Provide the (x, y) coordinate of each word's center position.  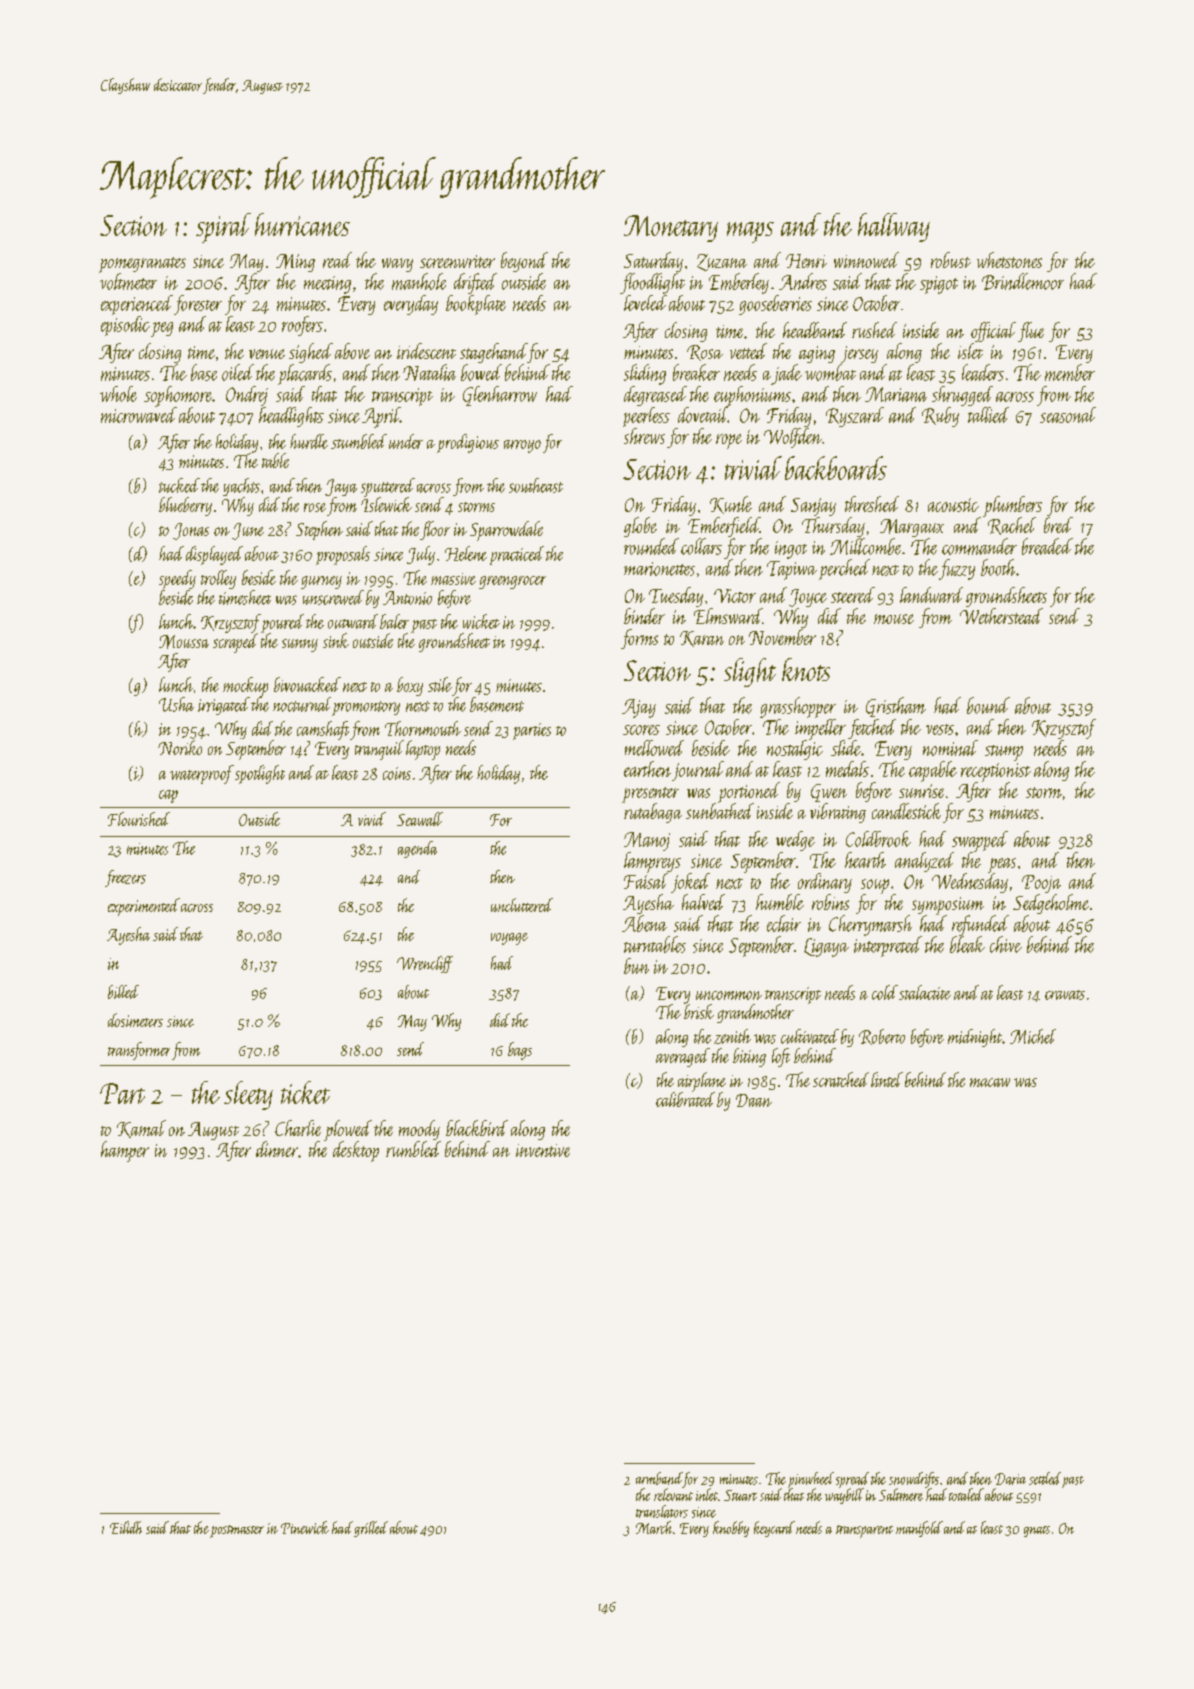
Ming (295, 263)
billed (123, 992)
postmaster (237, 1531)
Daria (1010, 1479)
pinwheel (811, 1480)
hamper (125, 1151)
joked (690, 883)
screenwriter (457, 261)
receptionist (996, 772)
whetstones (1009, 260)
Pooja (1041, 884)
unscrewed (333, 597)
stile (440, 684)
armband (659, 1478)
